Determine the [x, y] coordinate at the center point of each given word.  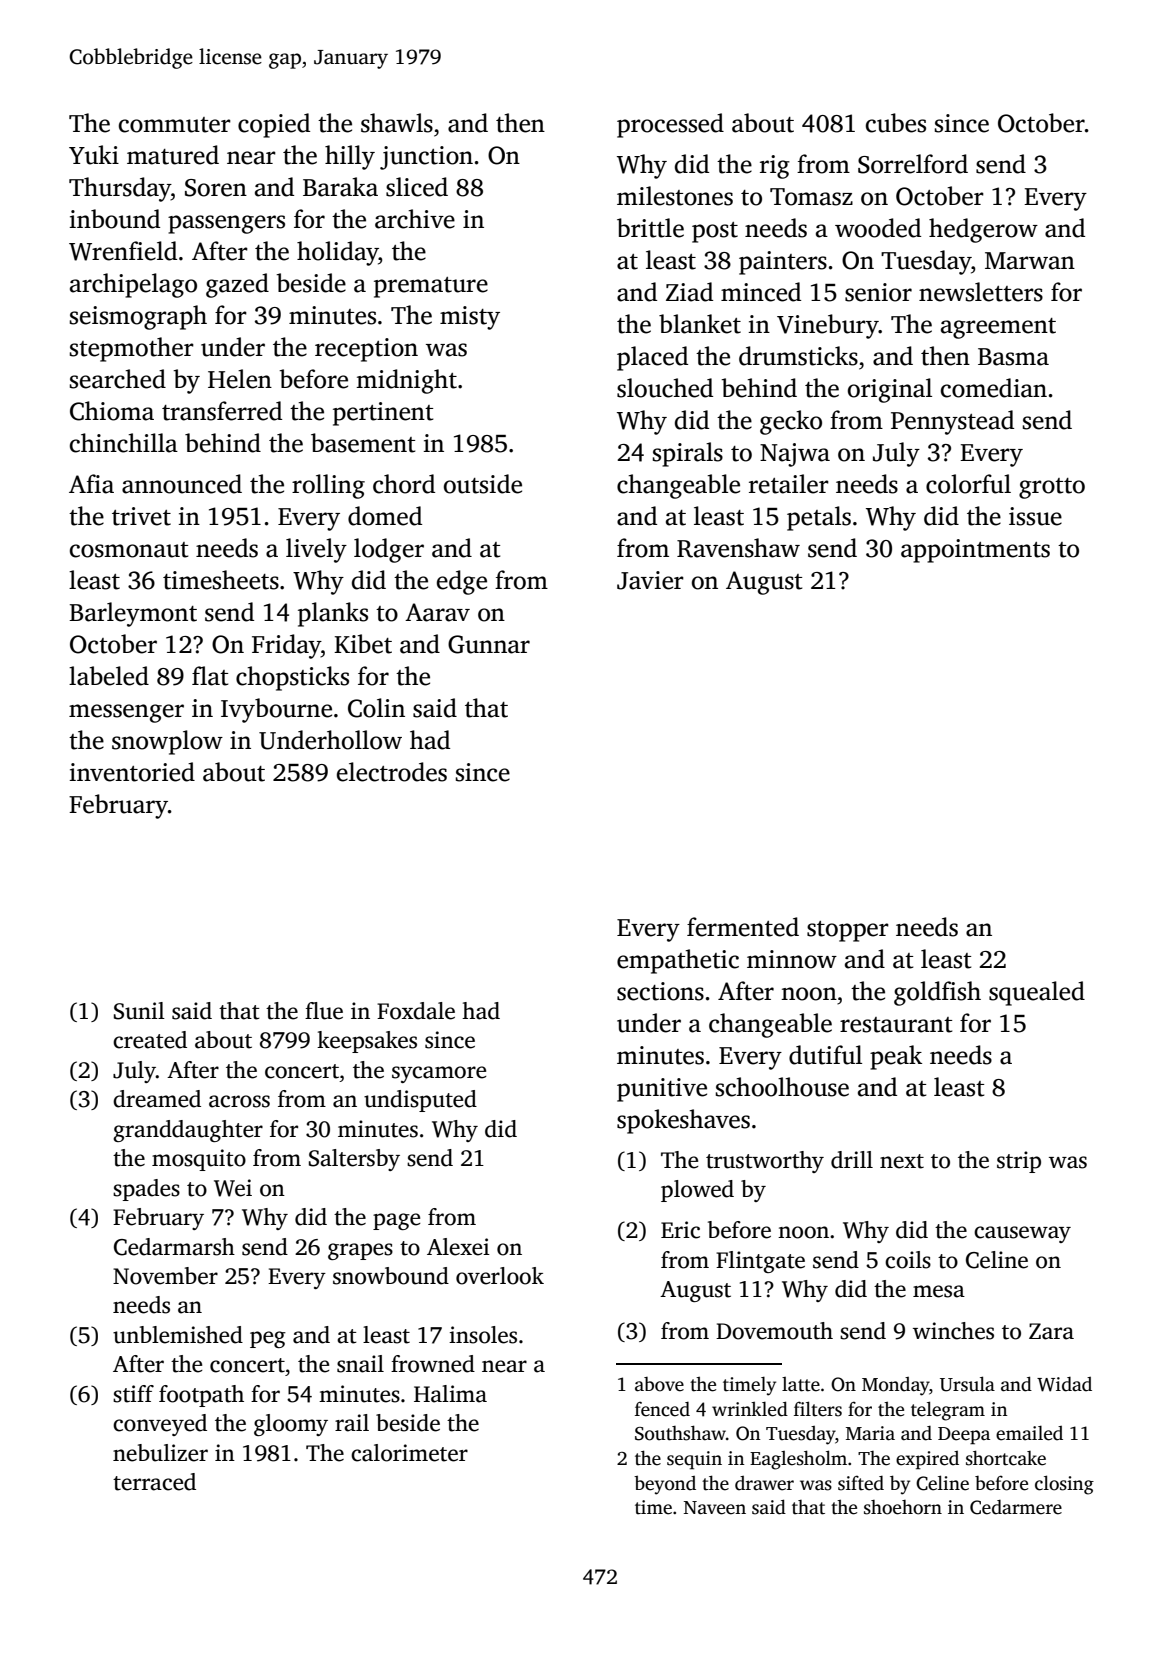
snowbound [391, 1276]
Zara [1051, 1331]
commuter [175, 125]
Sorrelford [913, 164]
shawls [397, 123]
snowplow [167, 742]
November [165, 1276]
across [239, 1101]
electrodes [392, 772]
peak [896, 1057]
